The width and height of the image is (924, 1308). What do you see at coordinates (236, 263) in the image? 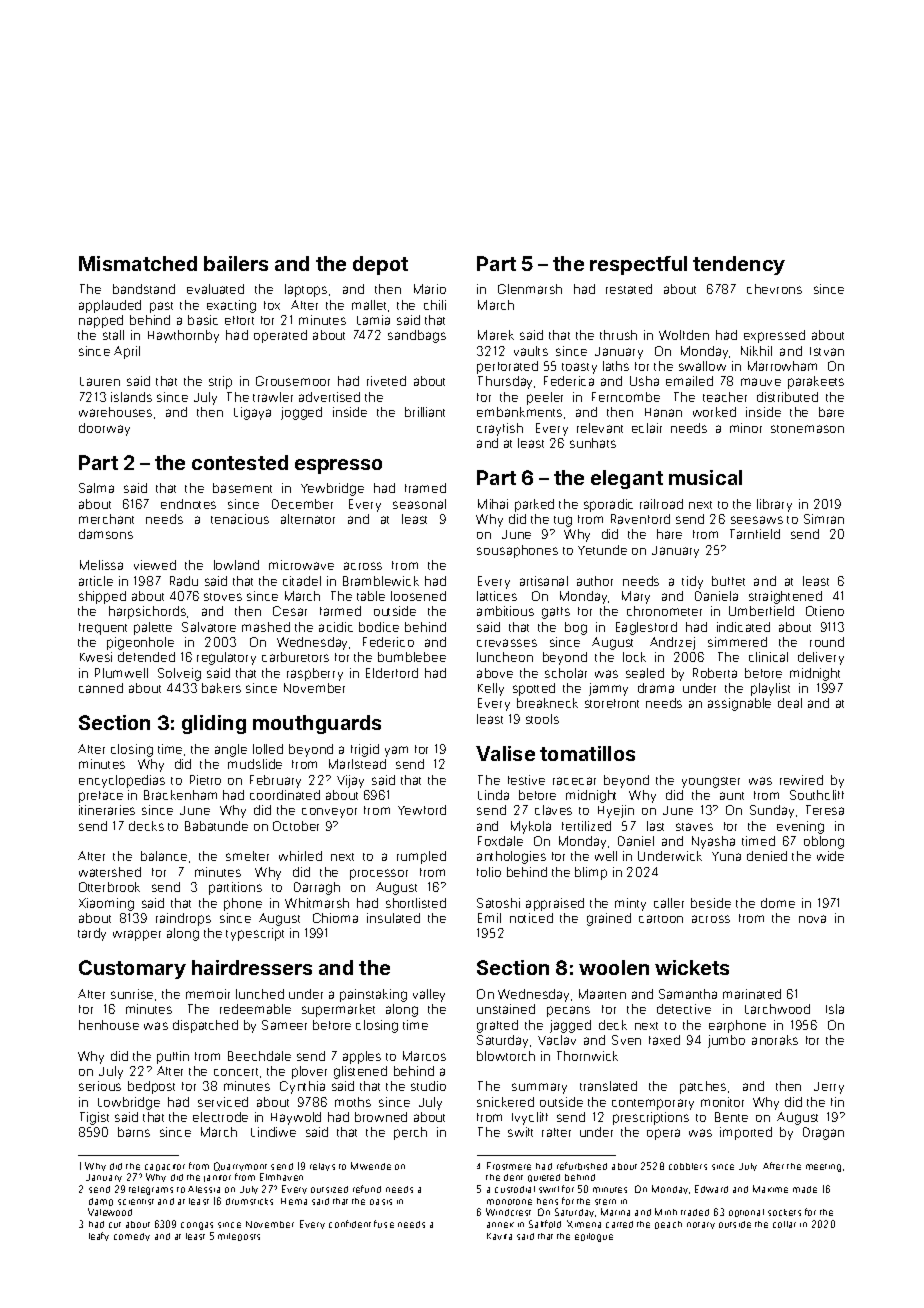
I see `bailers` at bounding box center [236, 263].
